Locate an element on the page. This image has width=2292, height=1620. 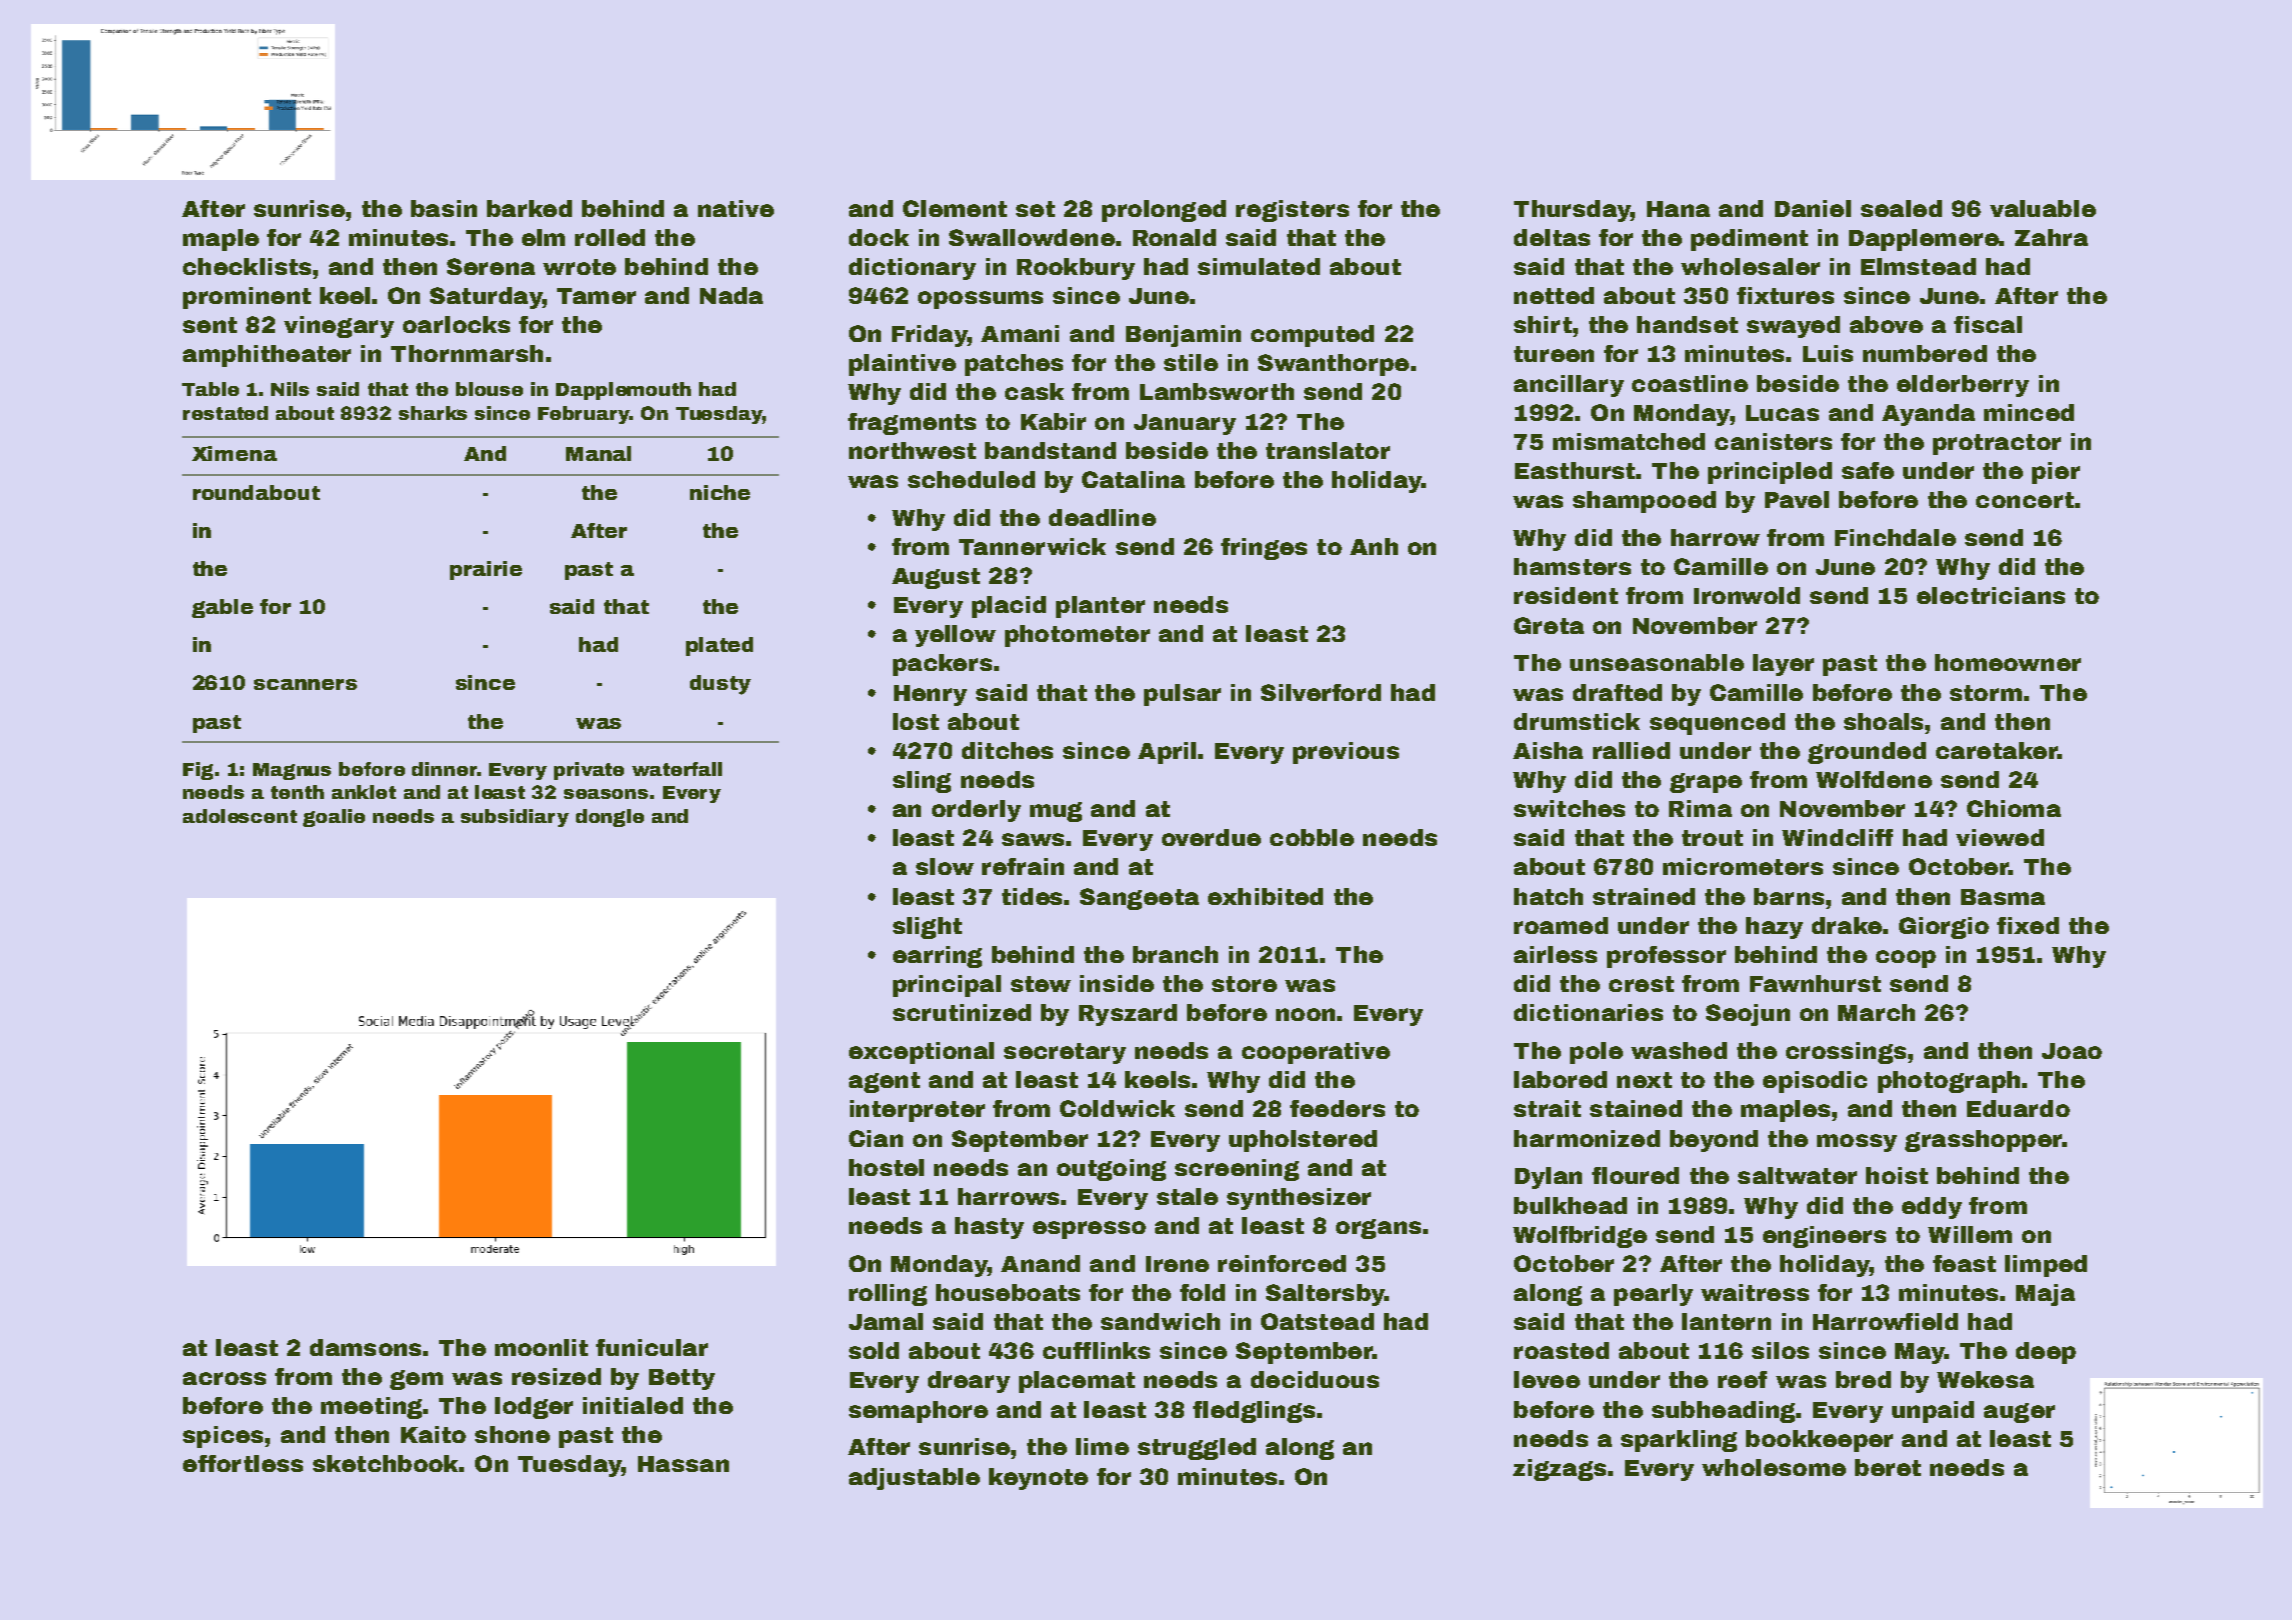
shoals is located at coordinates (1883, 721).
